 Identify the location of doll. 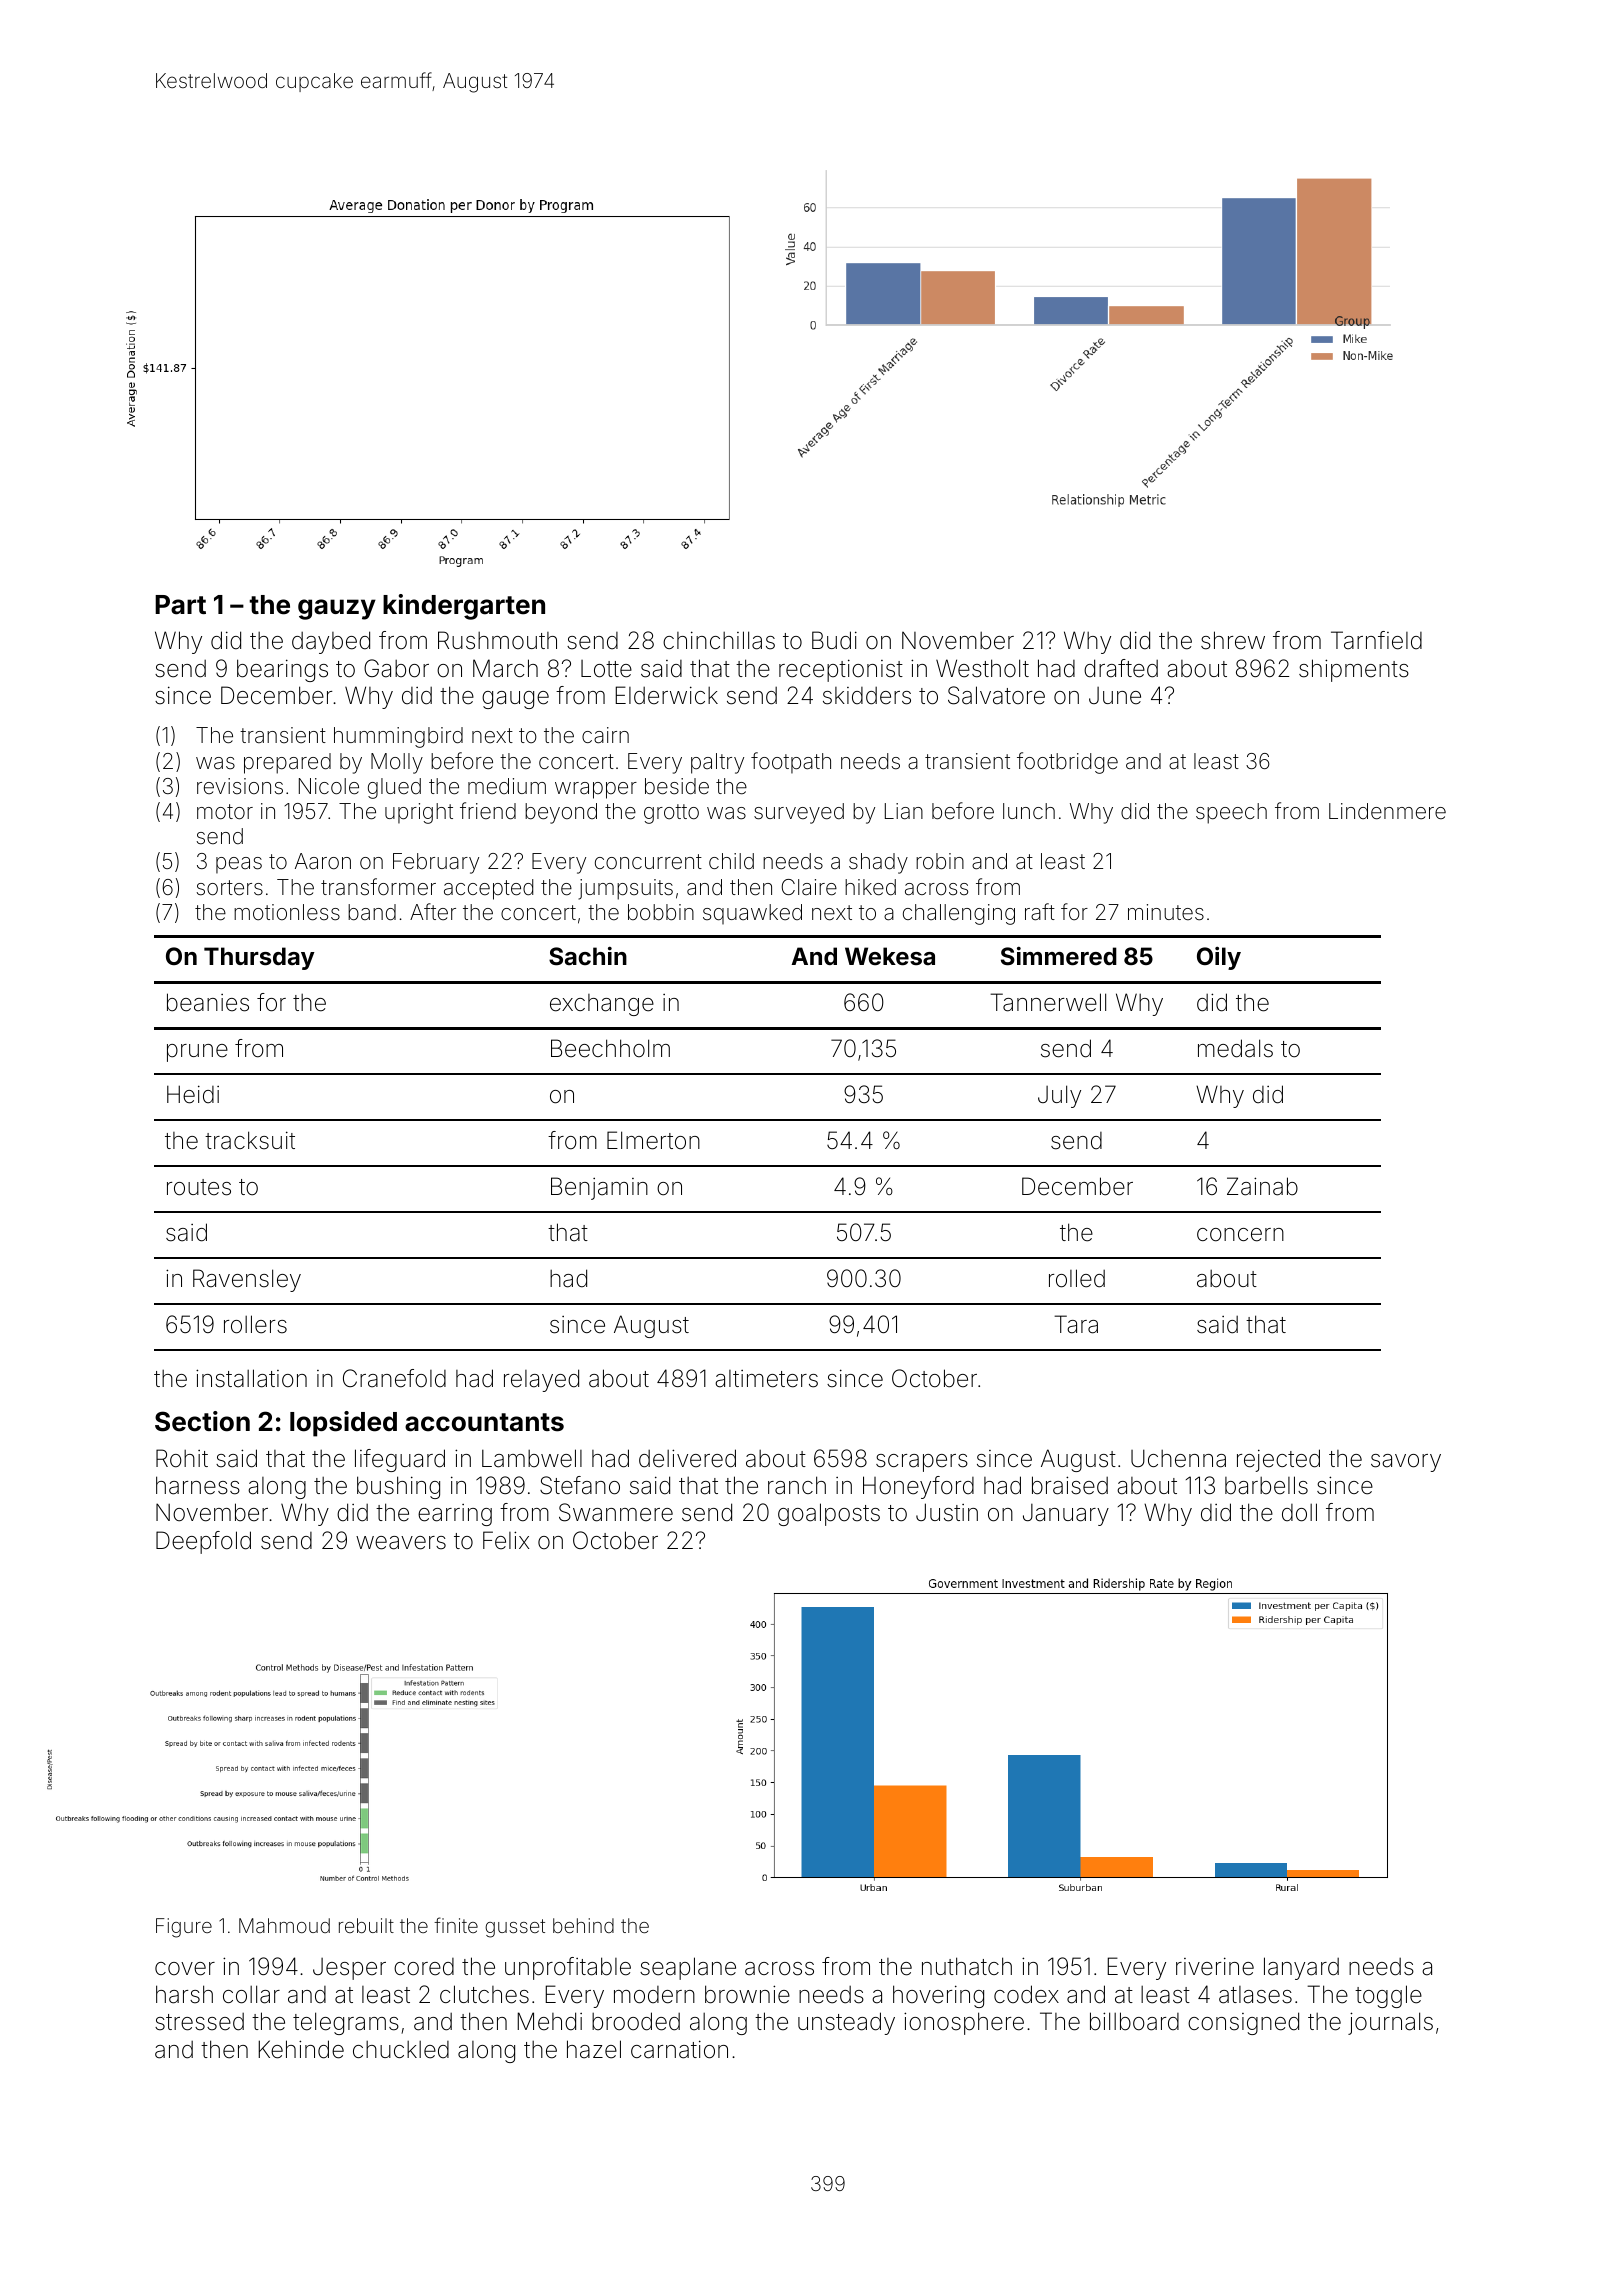
(1299, 1512).
